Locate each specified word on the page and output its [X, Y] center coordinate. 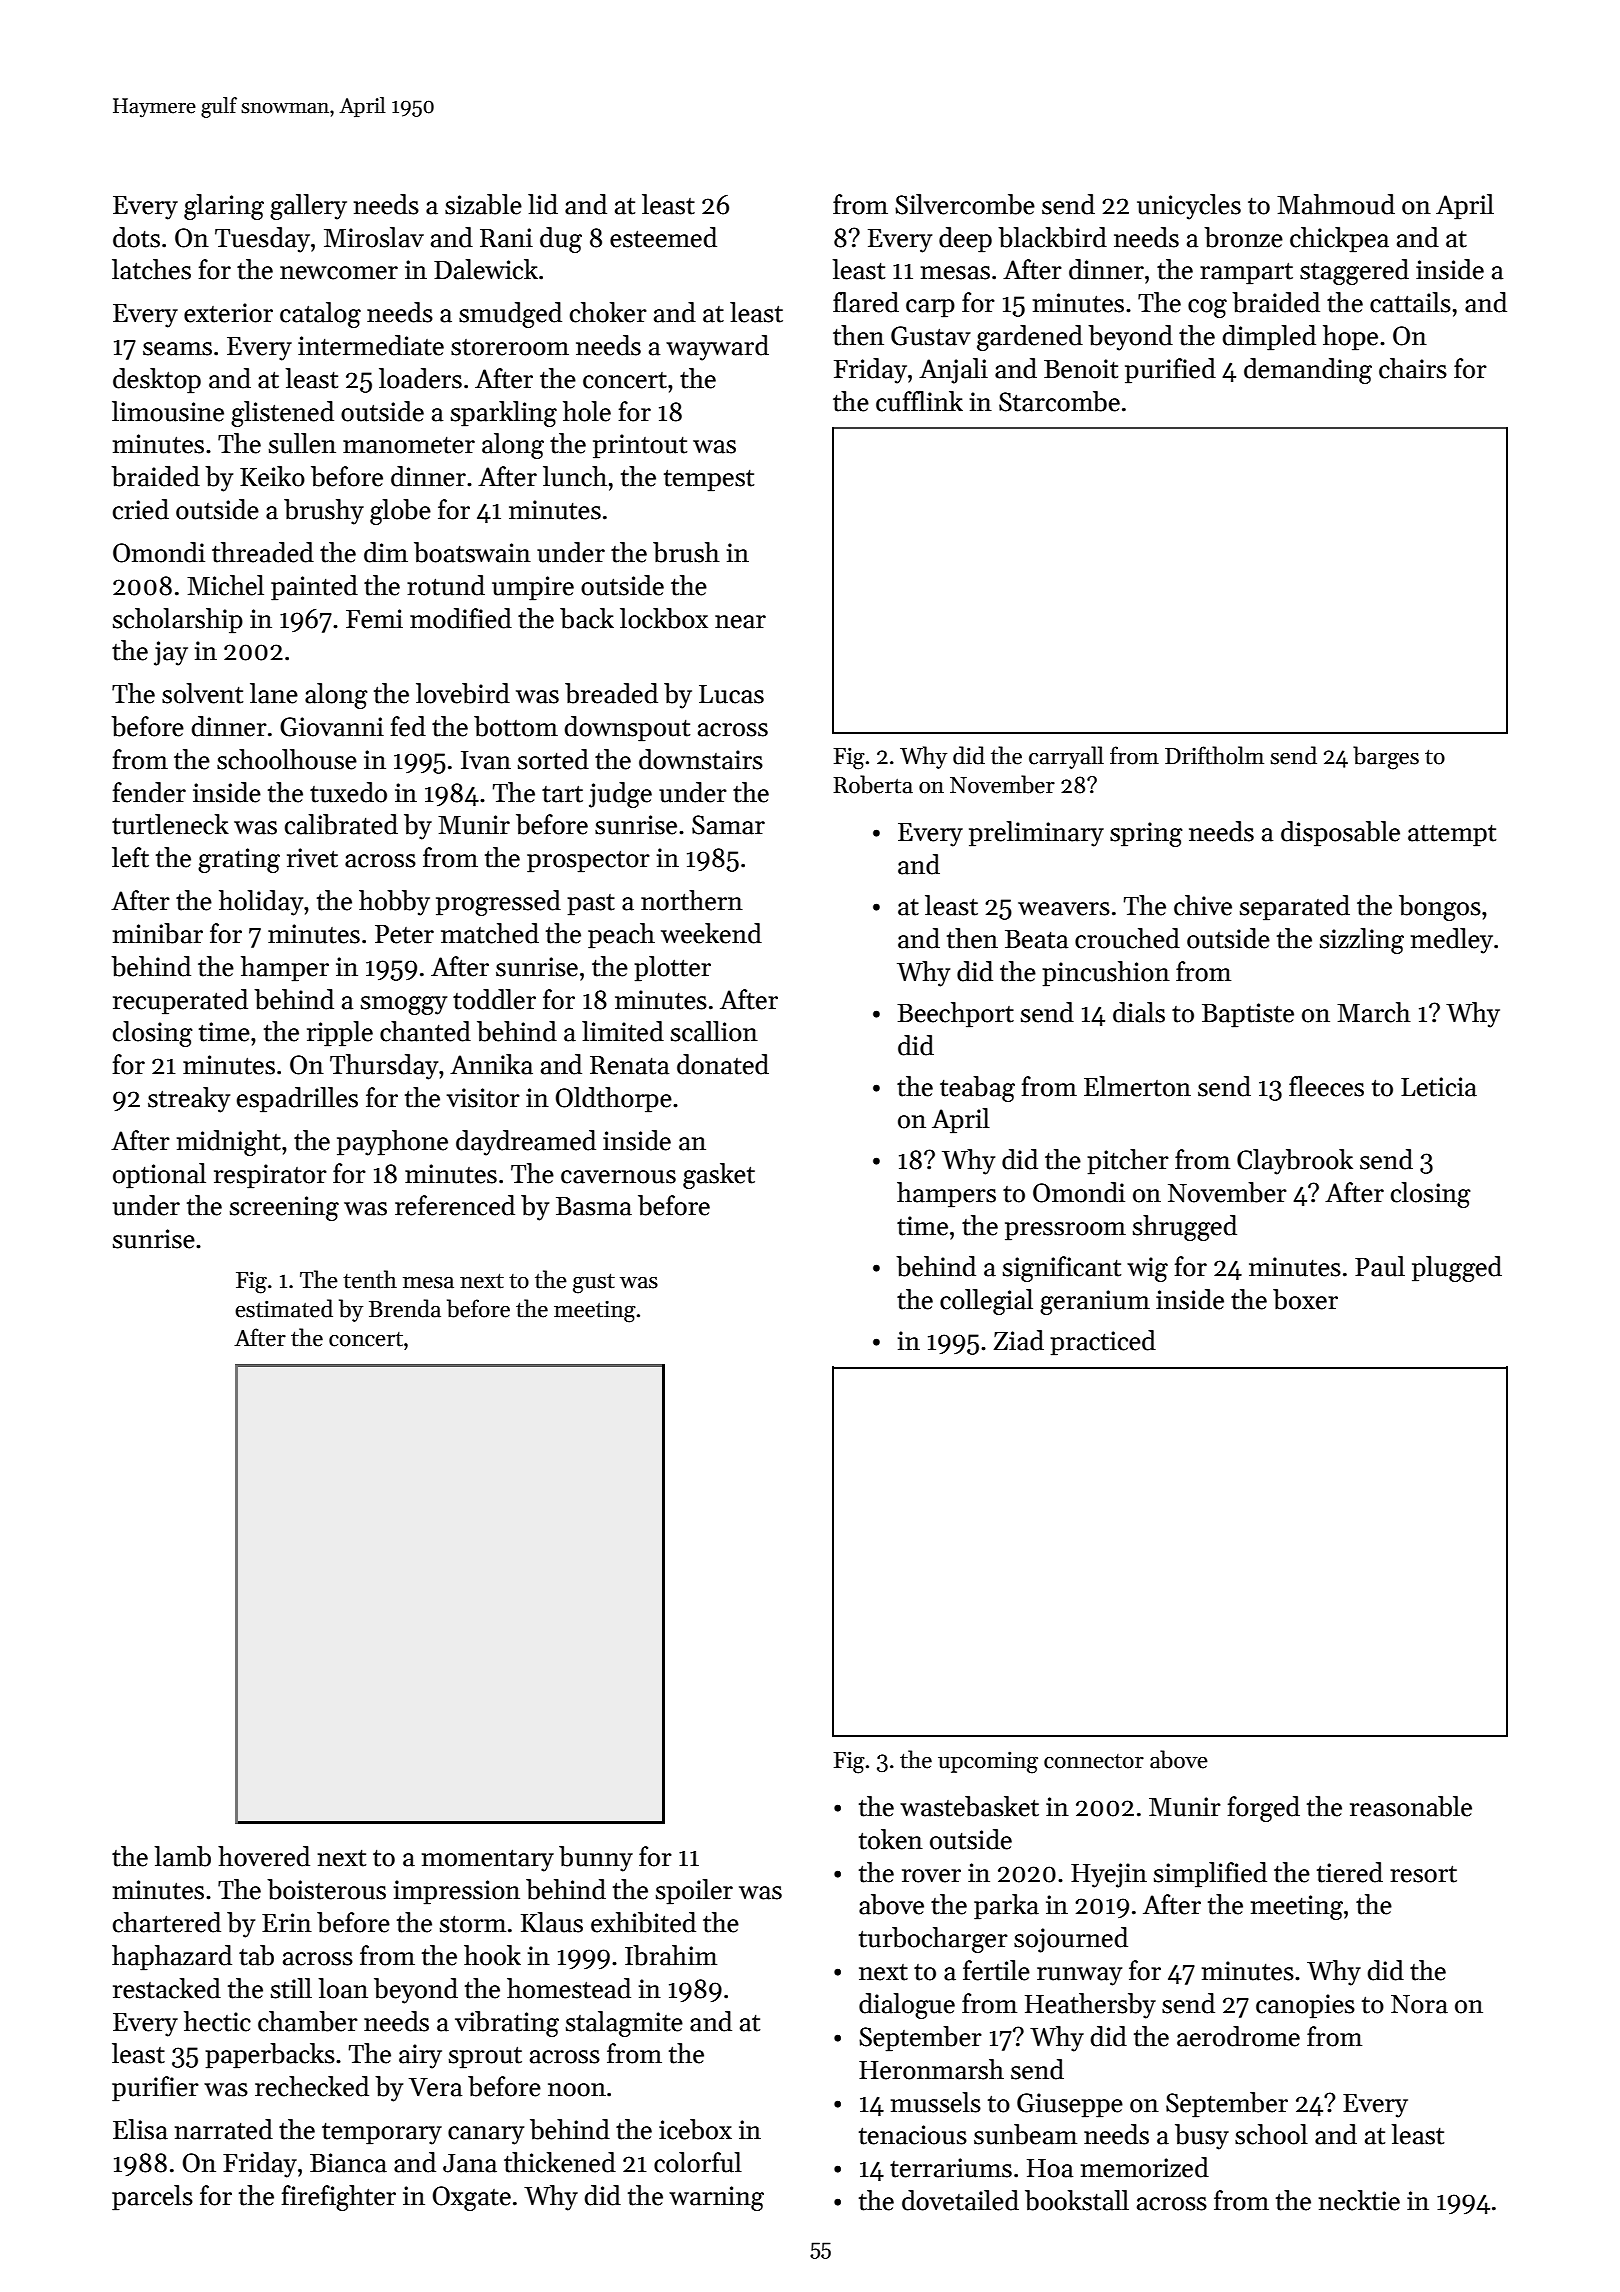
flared [866, 302]
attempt [1452, 836]
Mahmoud [1336, 204]
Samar [728, 825]
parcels [152, 2198]
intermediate [371, 345]
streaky [189, 1100]
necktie [1359, 2200]
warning [716, 2198]
